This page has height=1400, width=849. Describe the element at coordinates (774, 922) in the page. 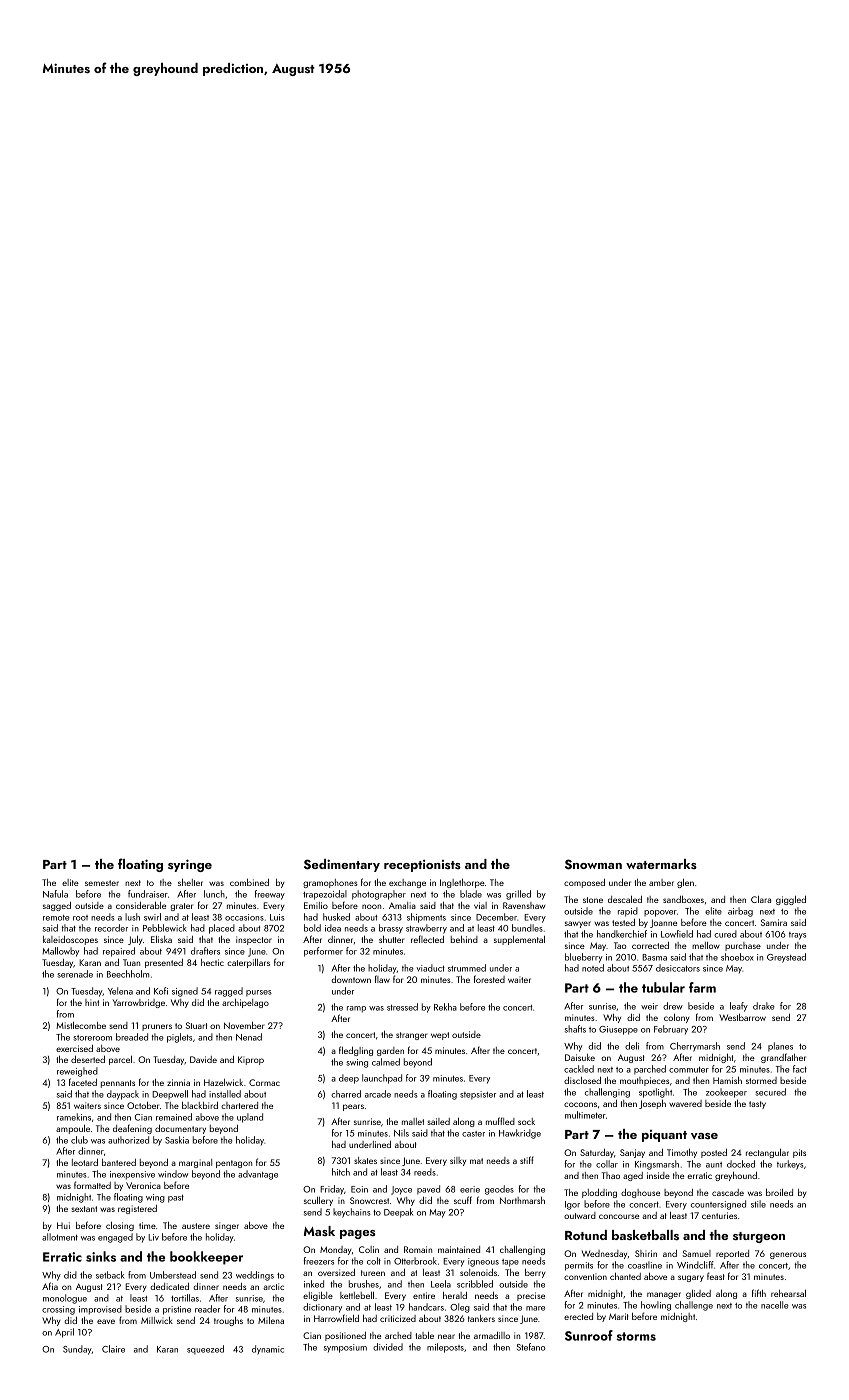

I see `Samira` at that location.
